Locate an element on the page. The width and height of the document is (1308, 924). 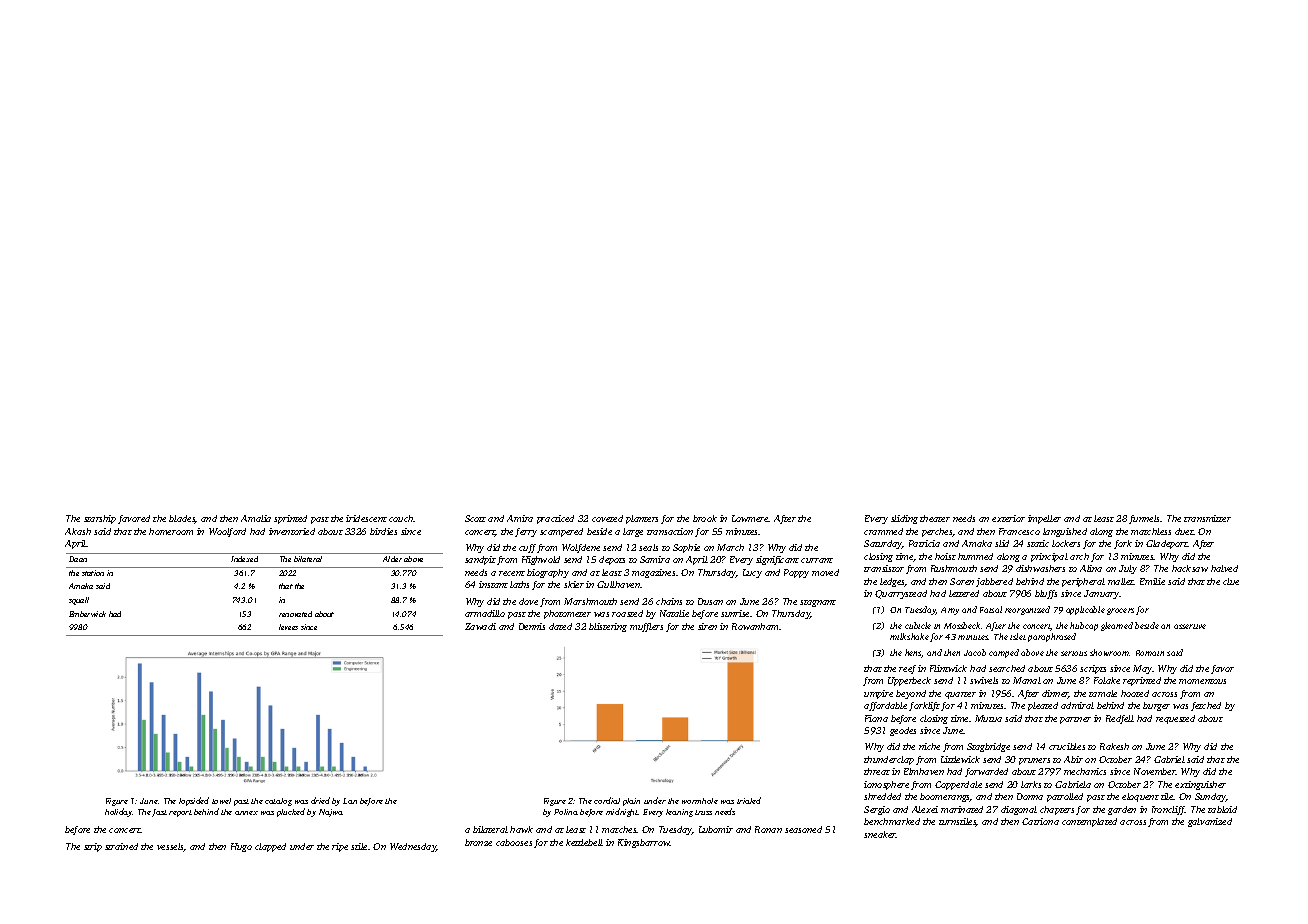
wormhole is located at coordinates (700, 801).
